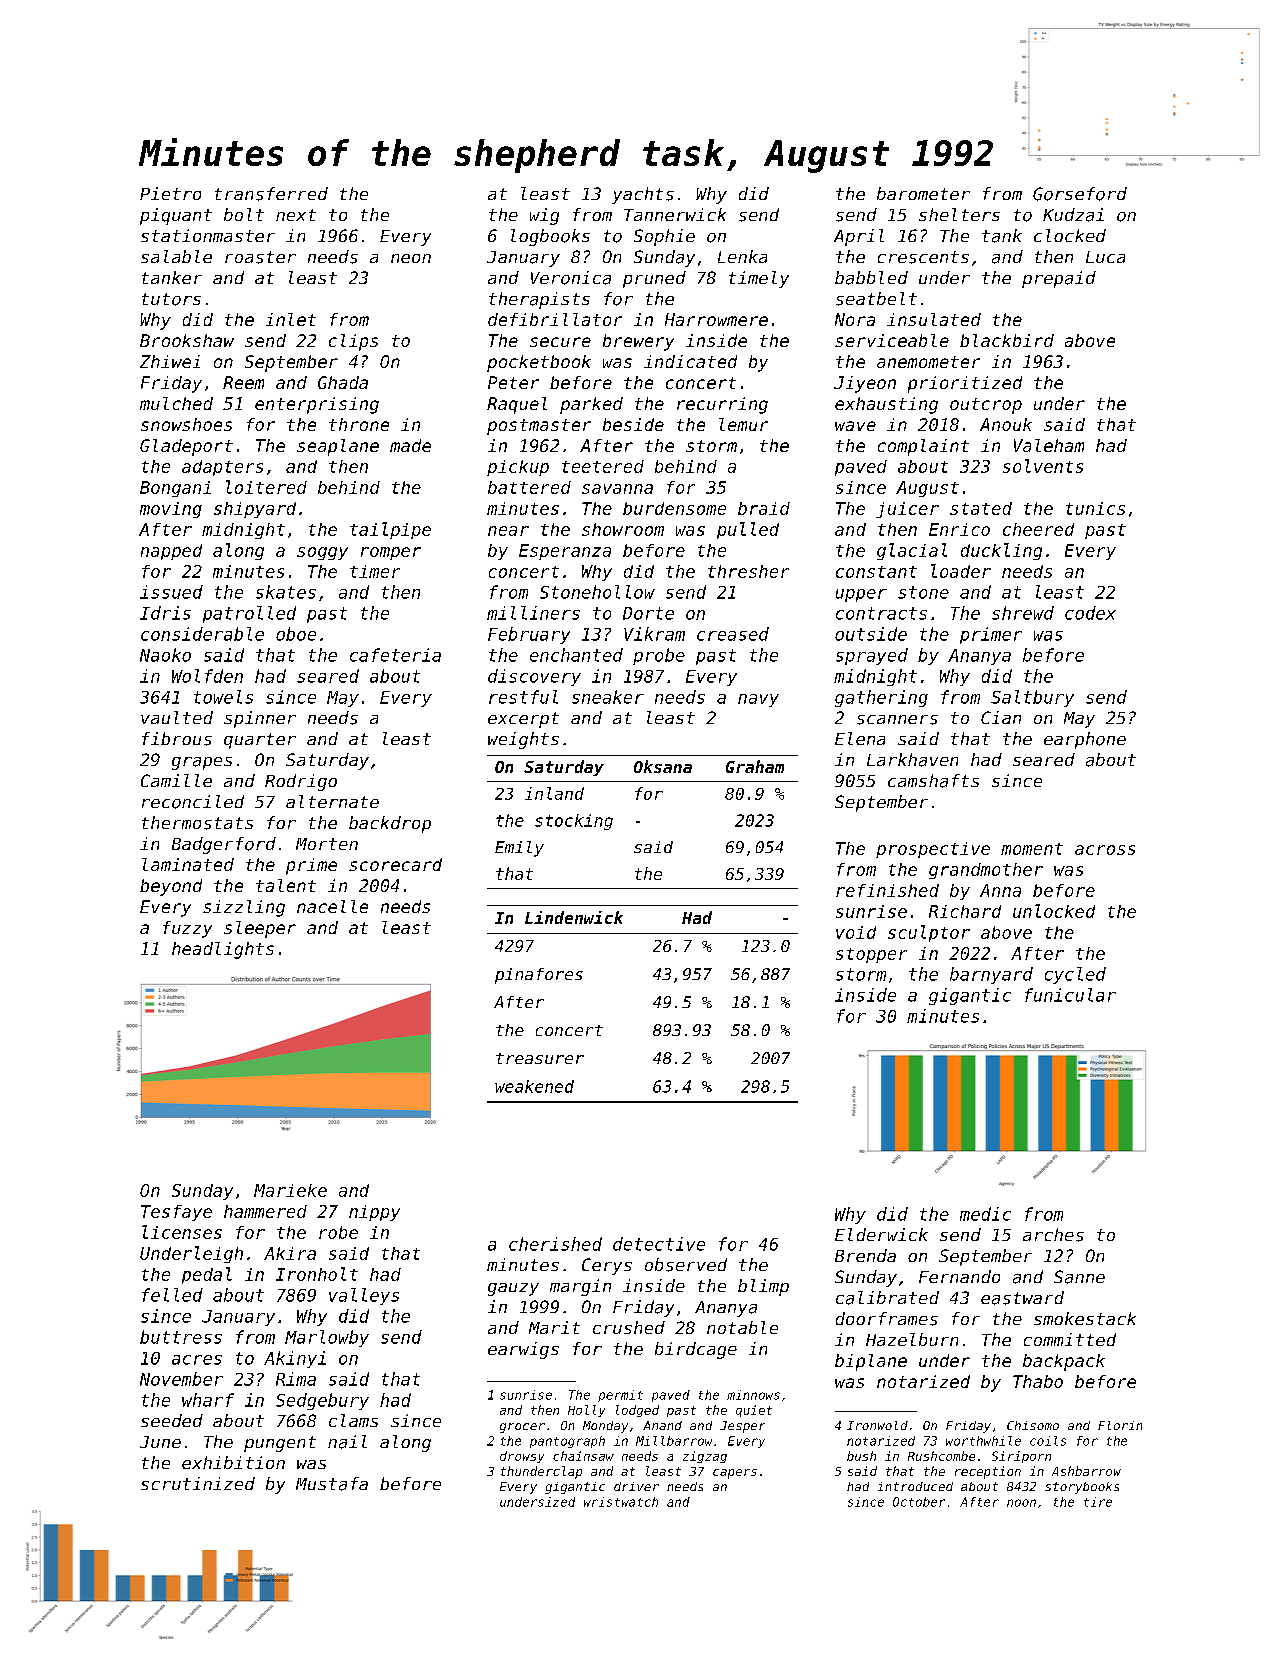 The height and width of the screenshot is (1663, 1285). Describe the element at coordinates (523, 720) in the screenshot. I see `excerpt` at that location.
